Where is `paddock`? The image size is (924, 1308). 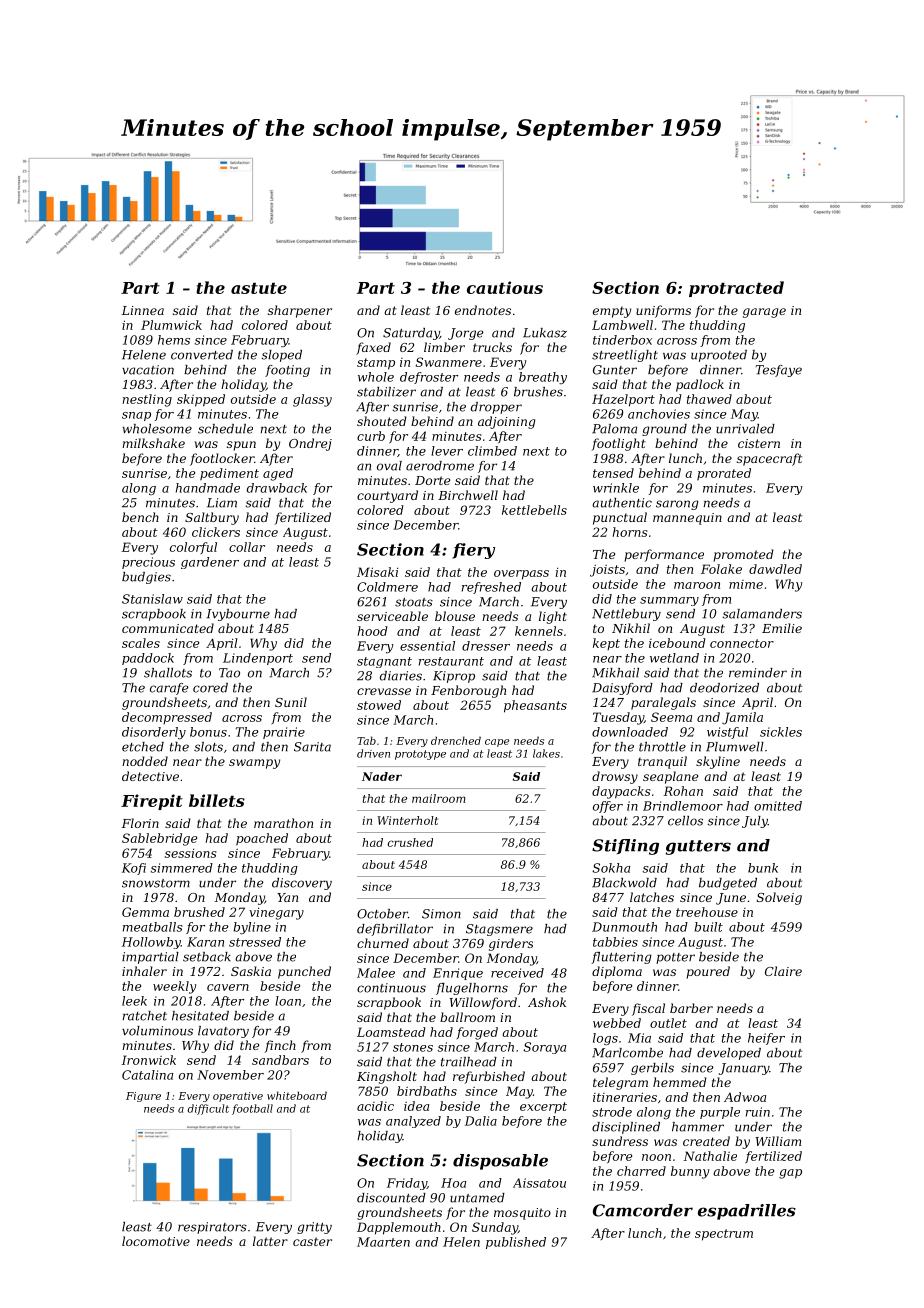 paddock is located at coordinates (148, 659).
